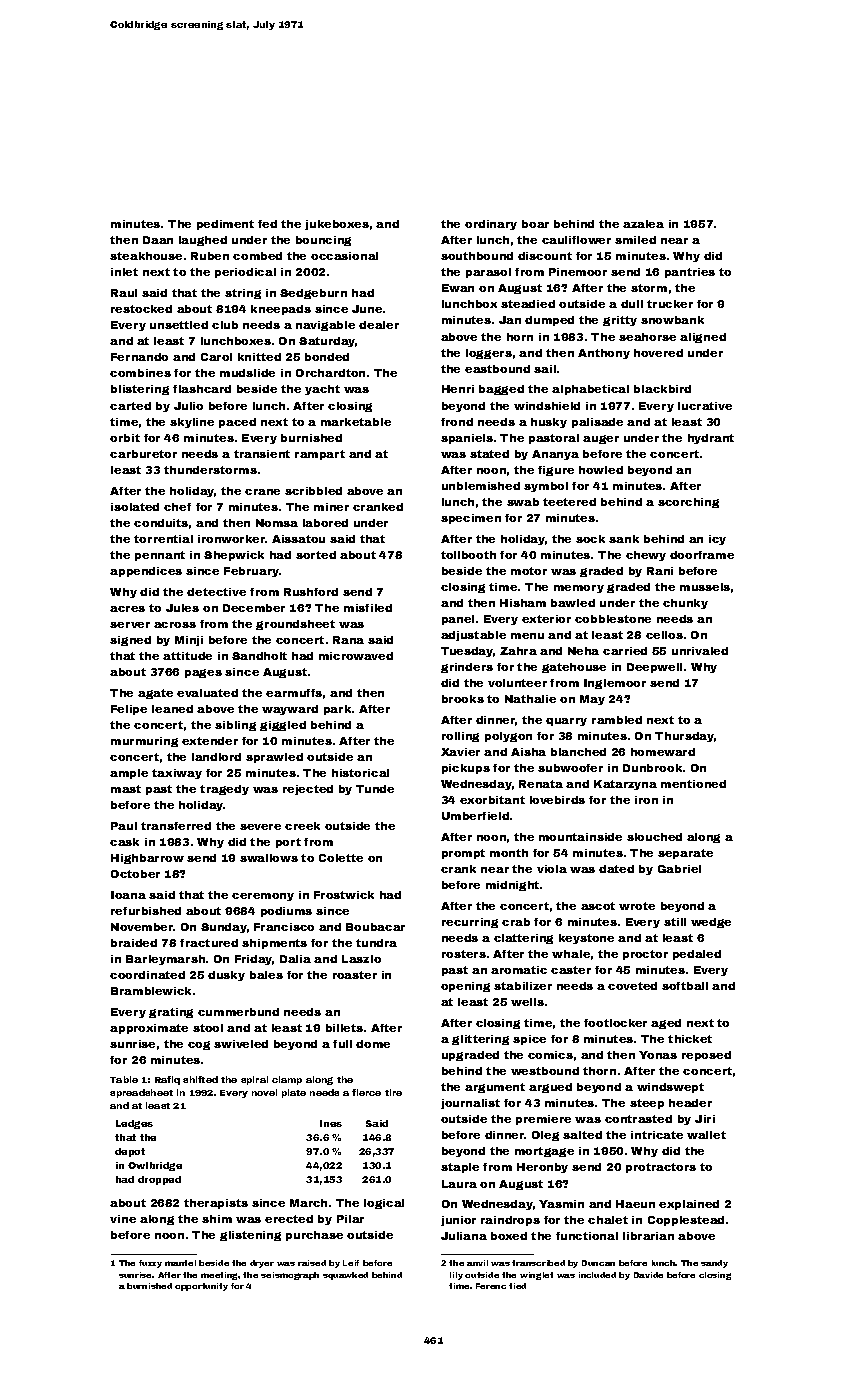 The width and height of the screenshot is (849, 1400). What do you see at coordinates (373, 1044) in the screenshot?
I see `dome` at bounding box center [373, 1044].
